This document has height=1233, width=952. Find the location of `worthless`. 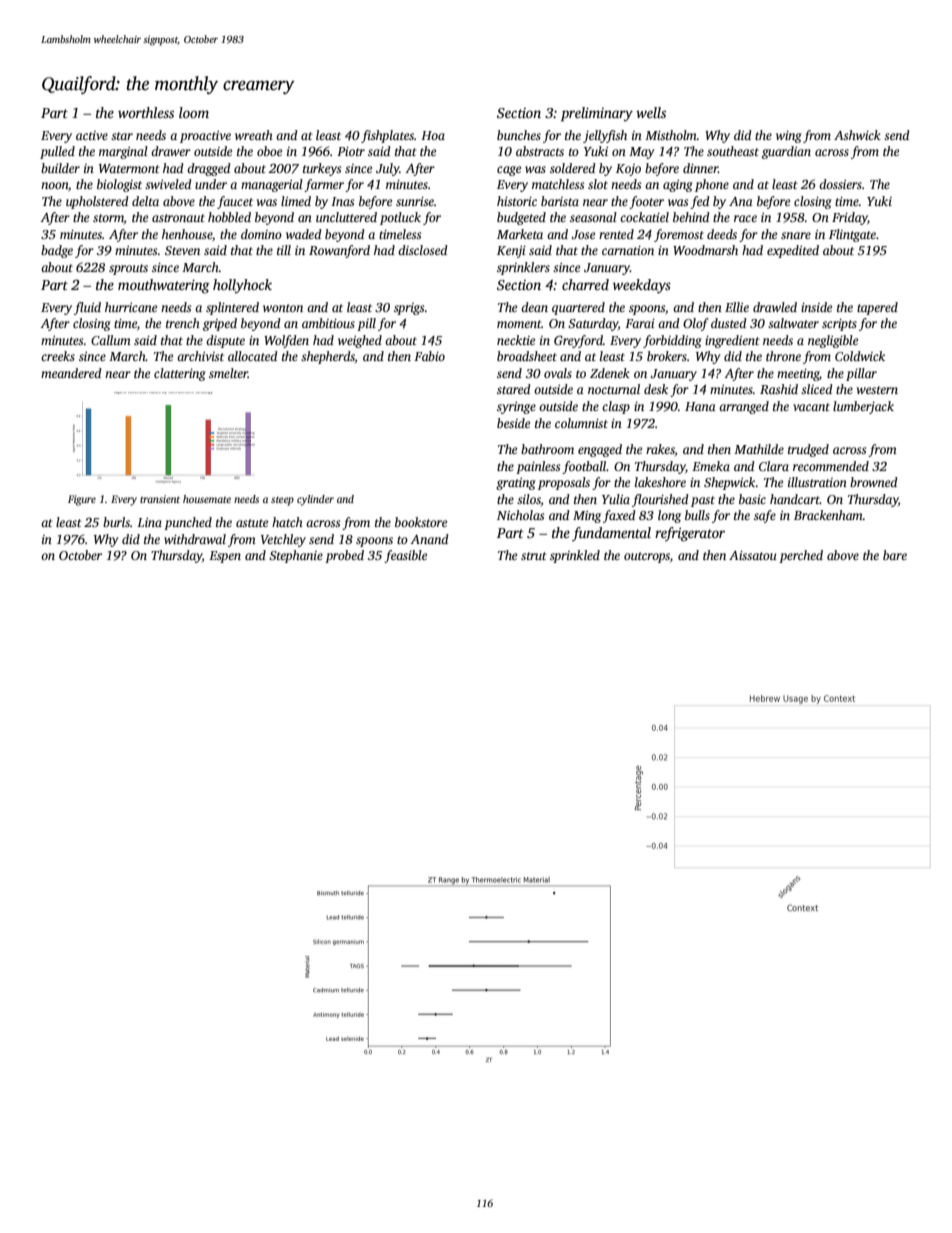

worthless is located at coordinates (146, 112).
